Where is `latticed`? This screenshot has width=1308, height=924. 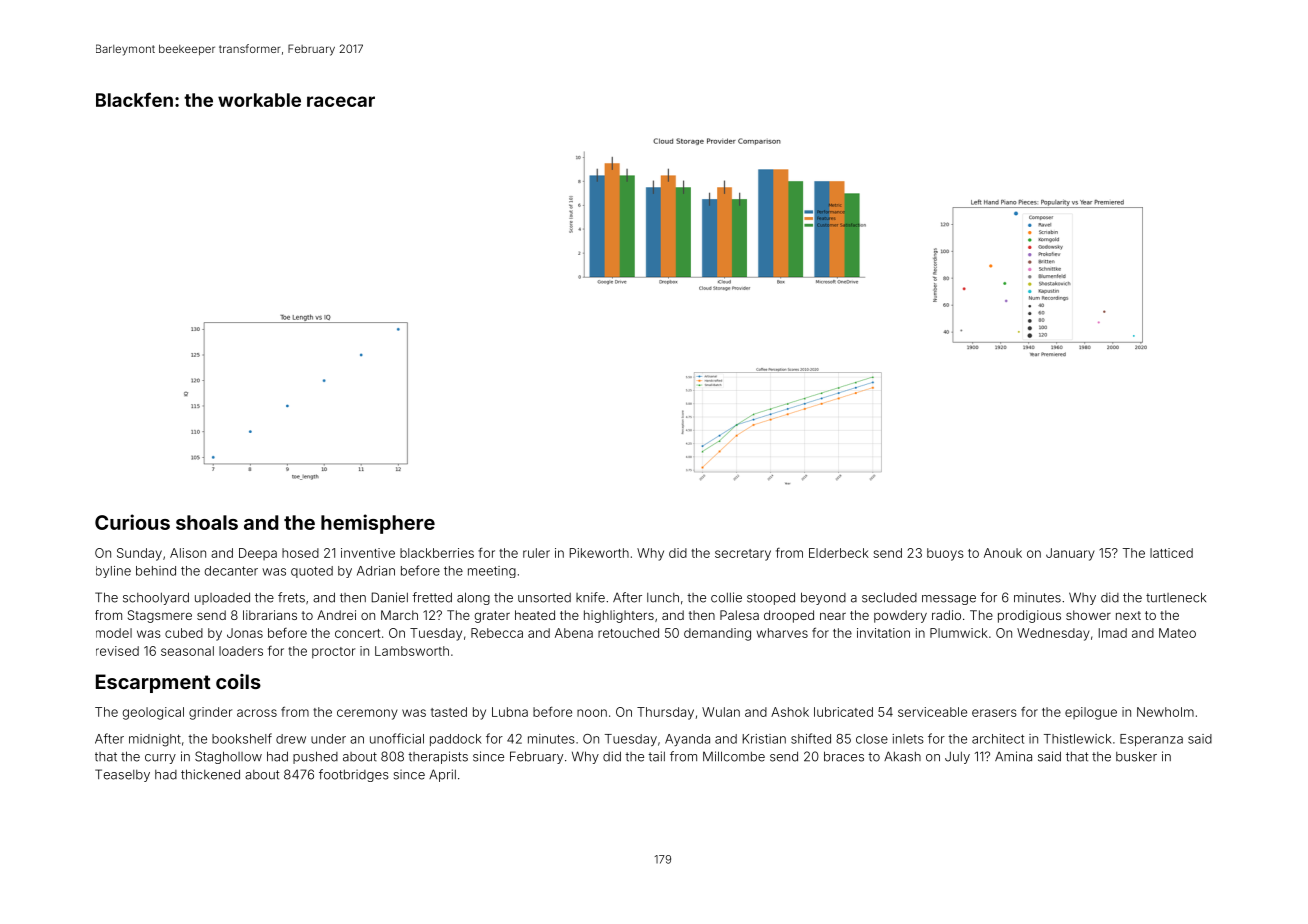 latticed is located at coordinates (1171, 553).
